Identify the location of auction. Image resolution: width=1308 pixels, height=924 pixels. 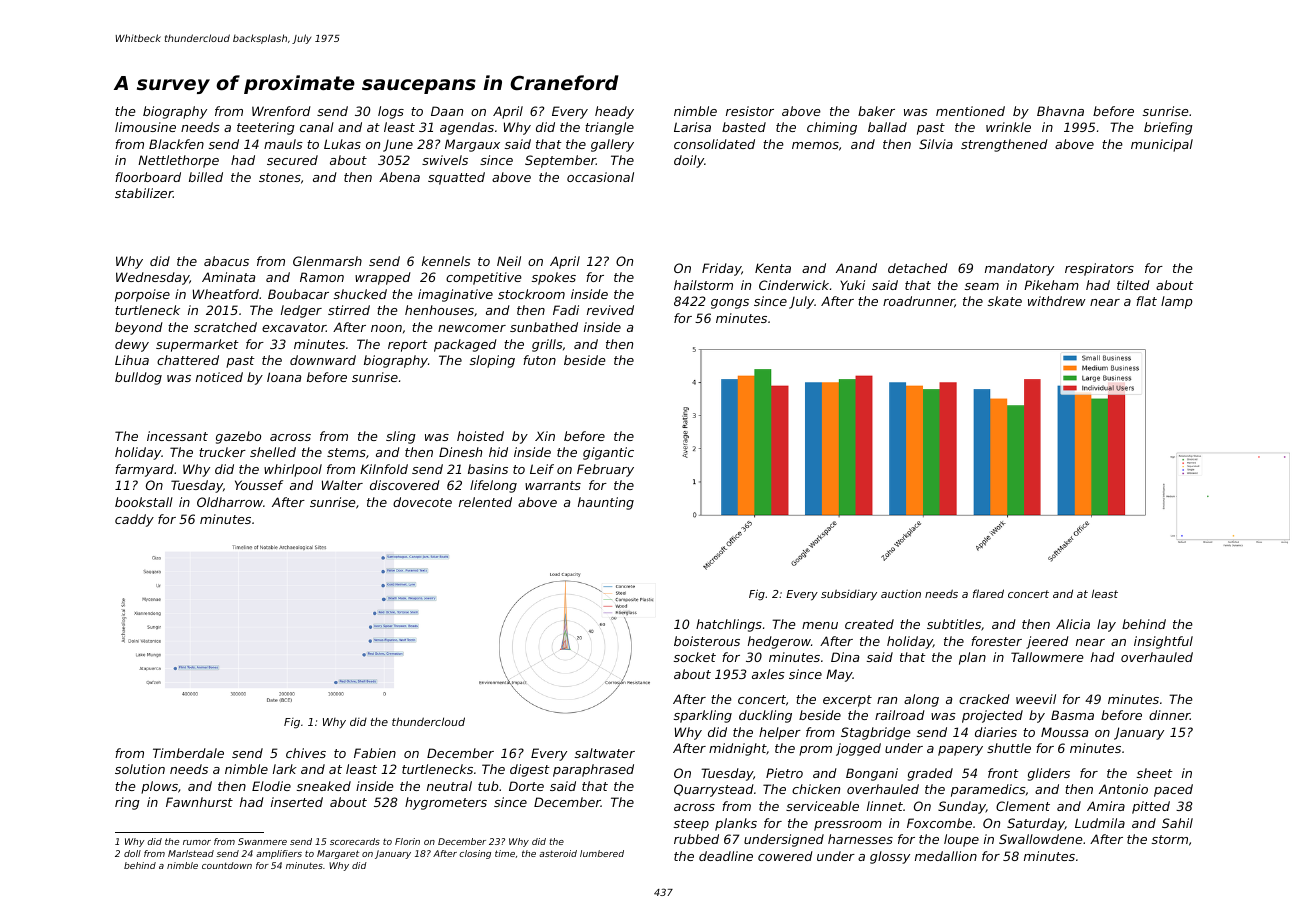
(901, 593).
